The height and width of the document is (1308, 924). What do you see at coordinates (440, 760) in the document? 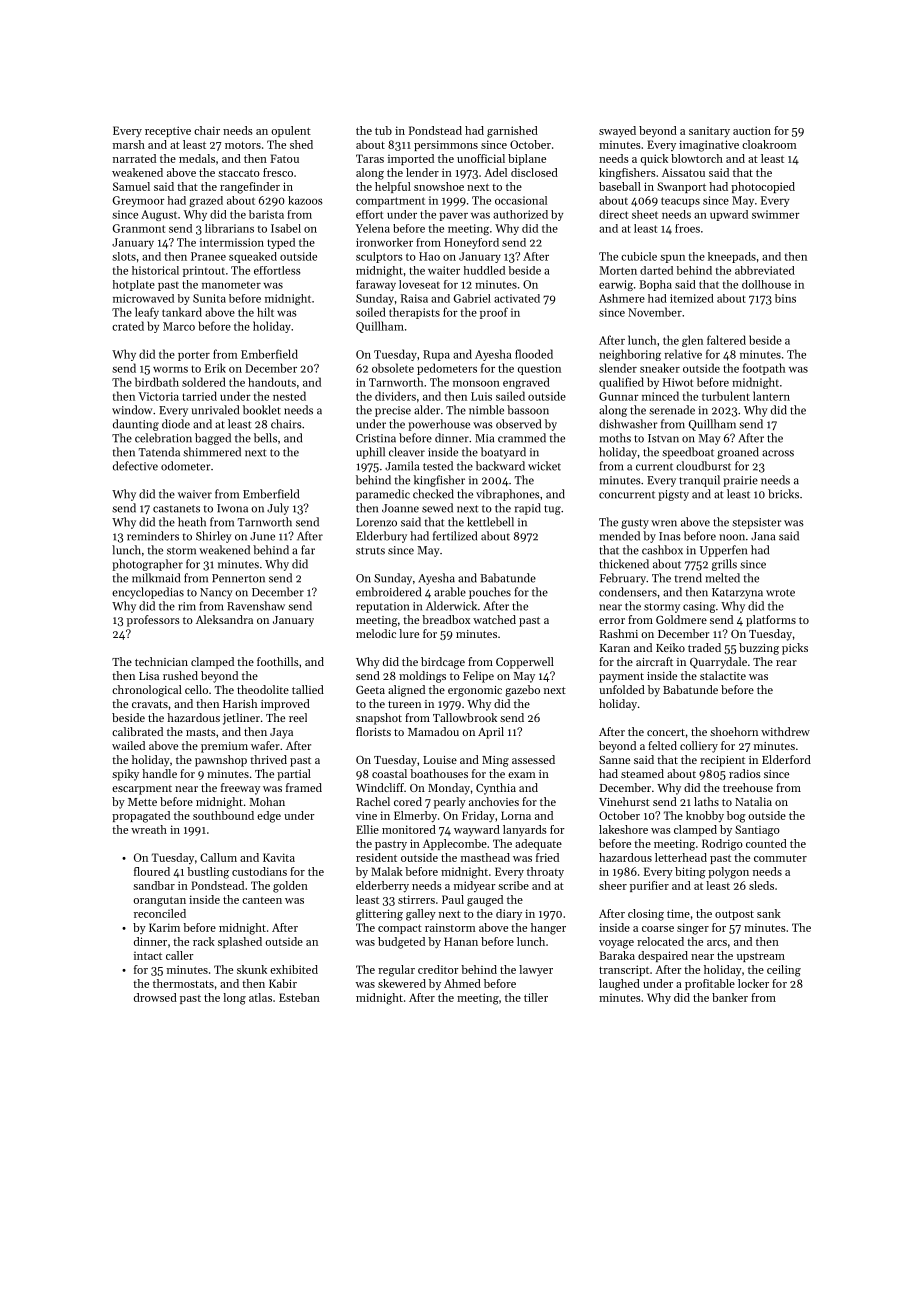
I see `Louise` at bounding box center [440, 760].
